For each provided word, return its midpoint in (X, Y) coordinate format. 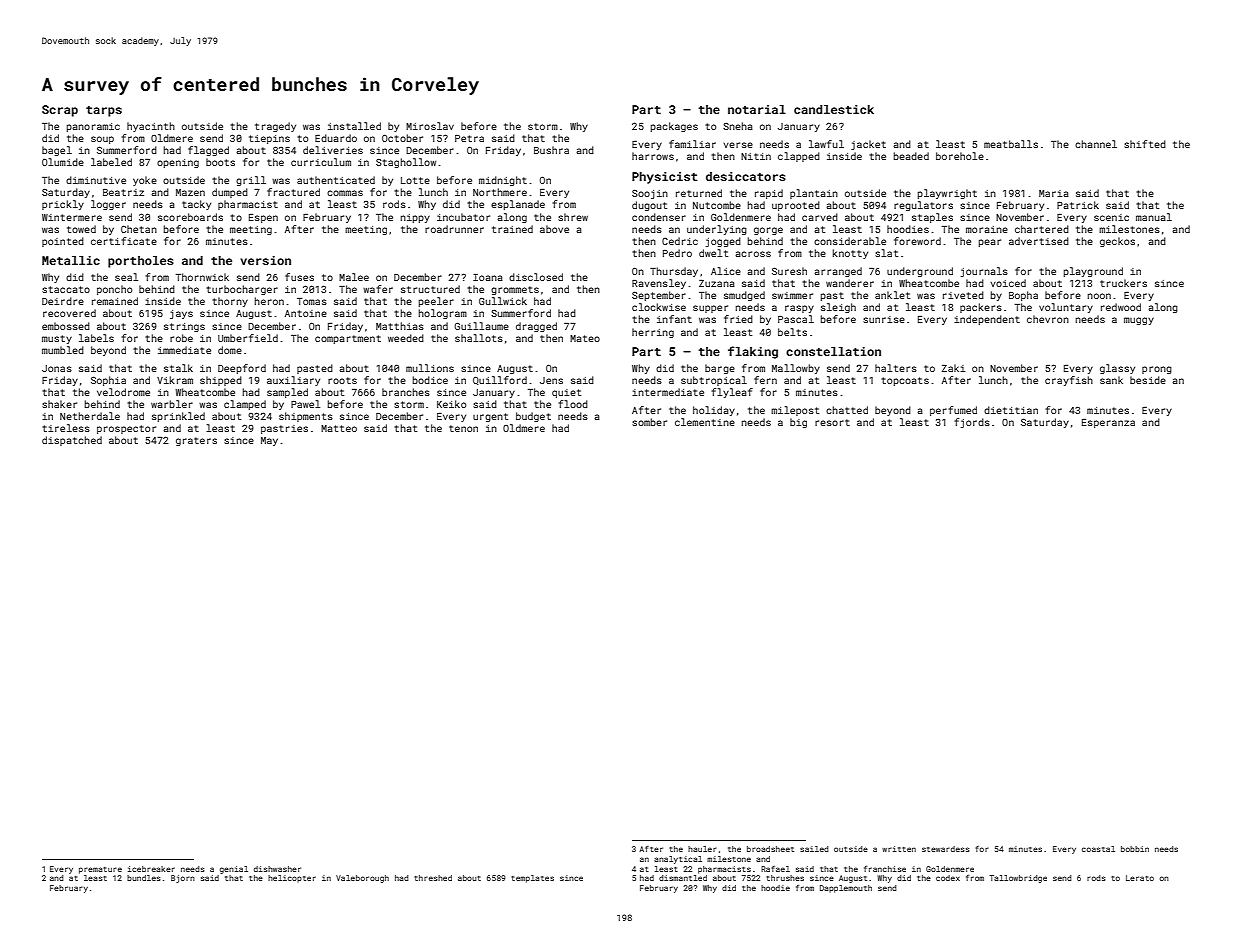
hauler (702, 849)
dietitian (1011, 410)
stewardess (945, 849)
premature (100, 870)
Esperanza (1108, 423)
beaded (911, 156)
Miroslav (430, 126)
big (798, 423)
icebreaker (151, 869)
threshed (433, 878)
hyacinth (151, 127)
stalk (178, 368)
